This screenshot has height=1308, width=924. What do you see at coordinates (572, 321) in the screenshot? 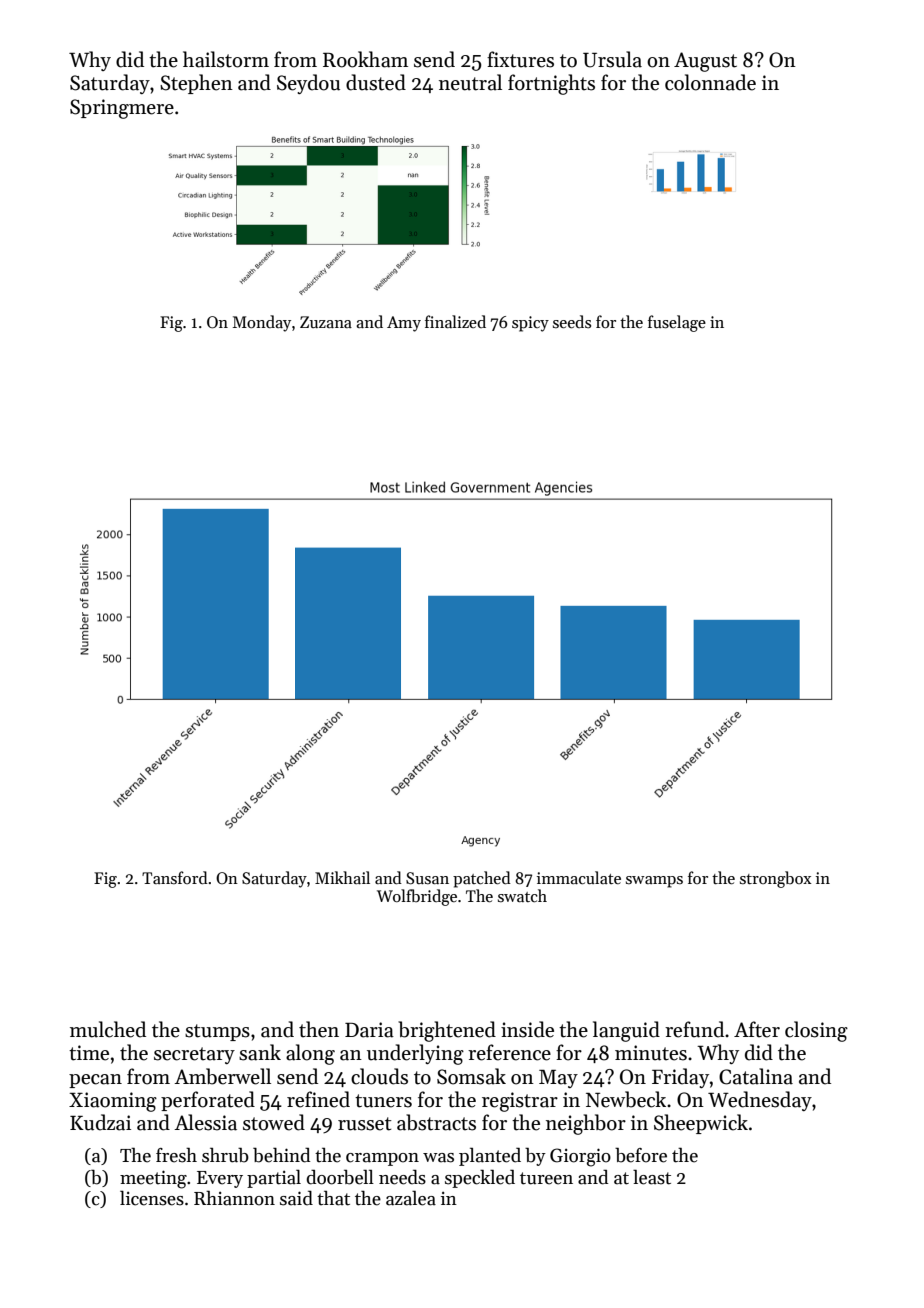
I see `seeds` at bounding box center [572, 321].
